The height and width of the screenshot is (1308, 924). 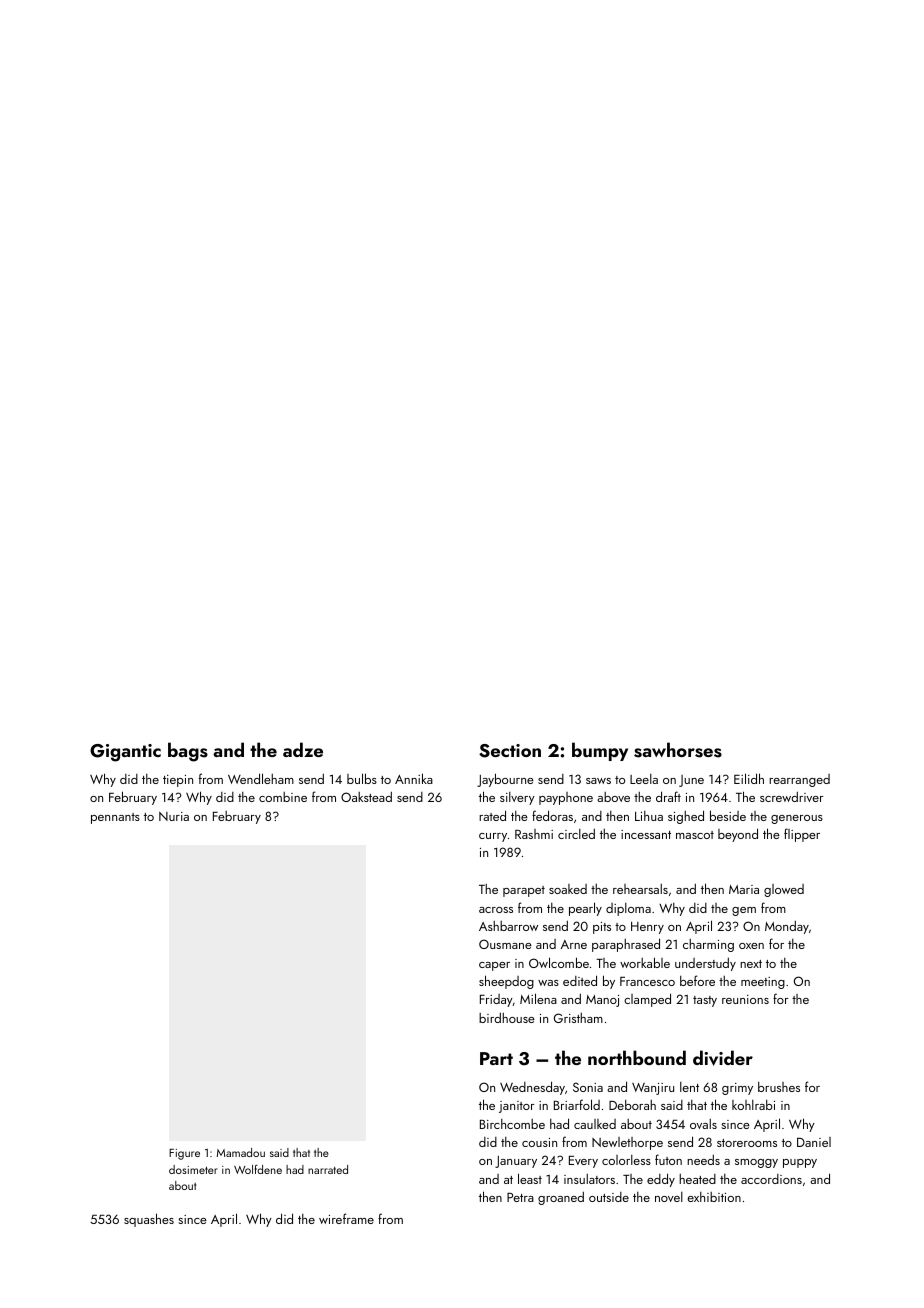 What do you see at coordinates (494, 966) in the screenshot?
I see `caper` at bounding box center [494, 966].
